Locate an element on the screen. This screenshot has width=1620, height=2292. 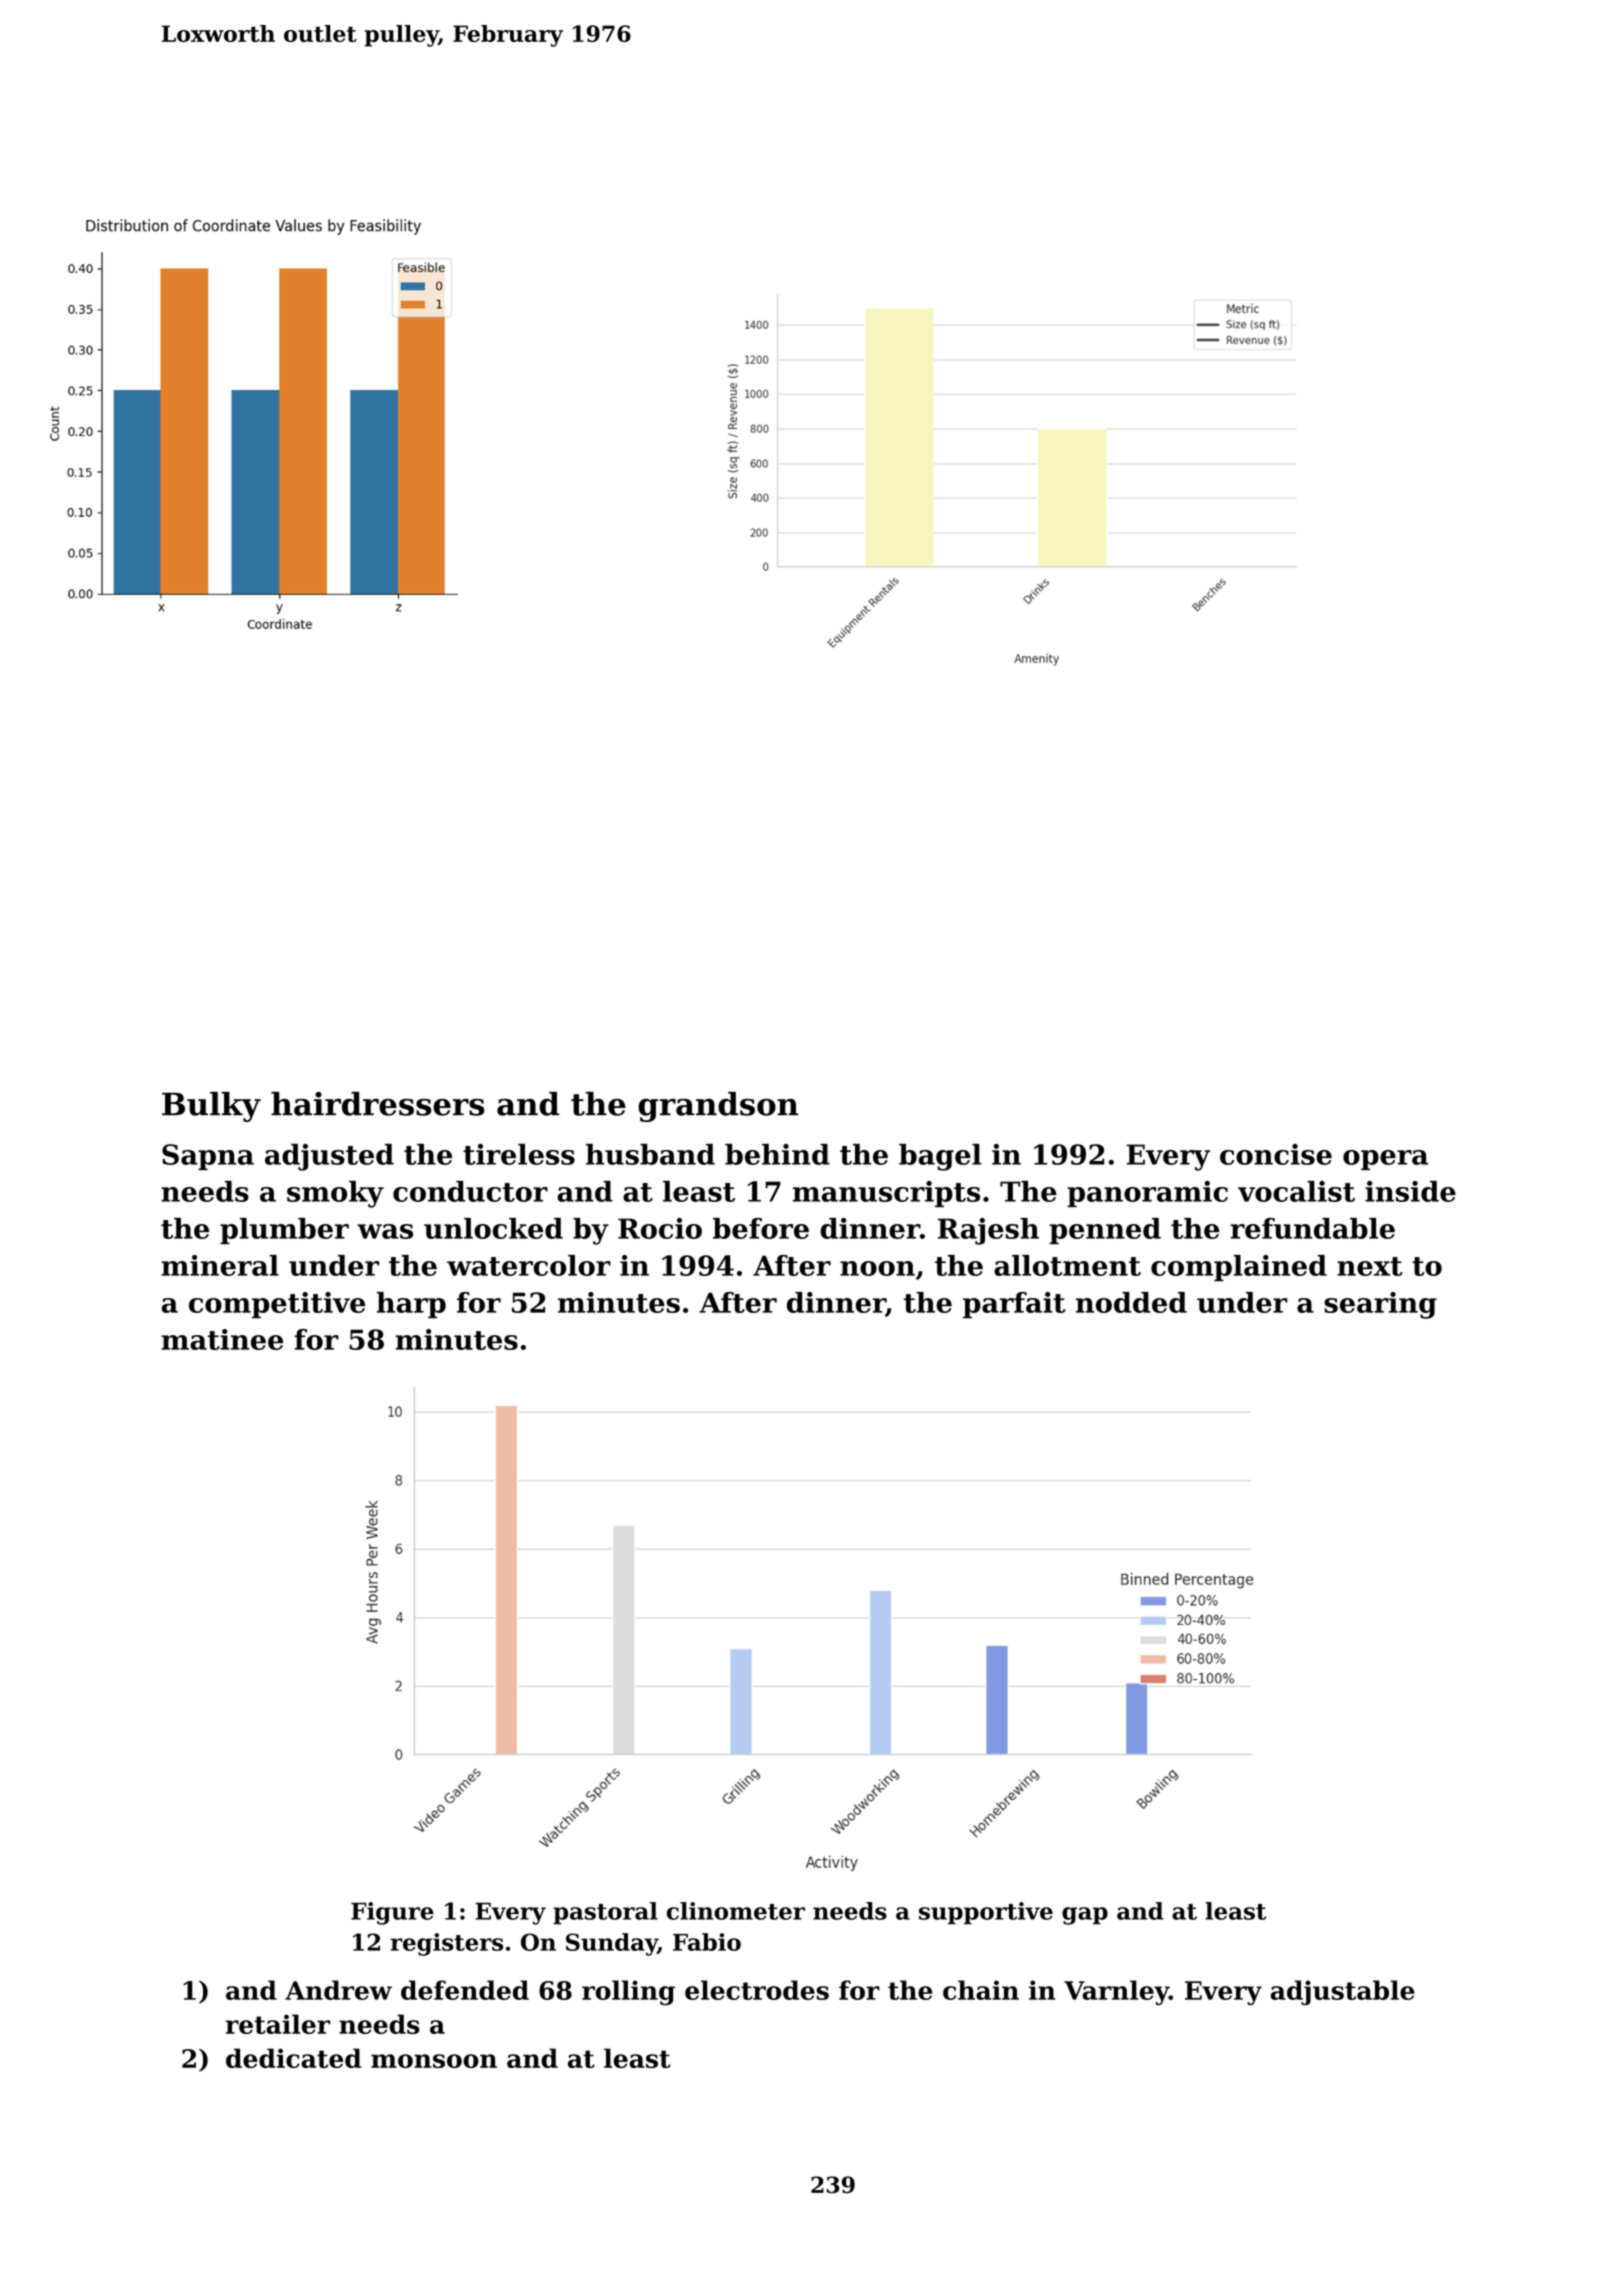
bagel is located at coordinates (940, 1157).
